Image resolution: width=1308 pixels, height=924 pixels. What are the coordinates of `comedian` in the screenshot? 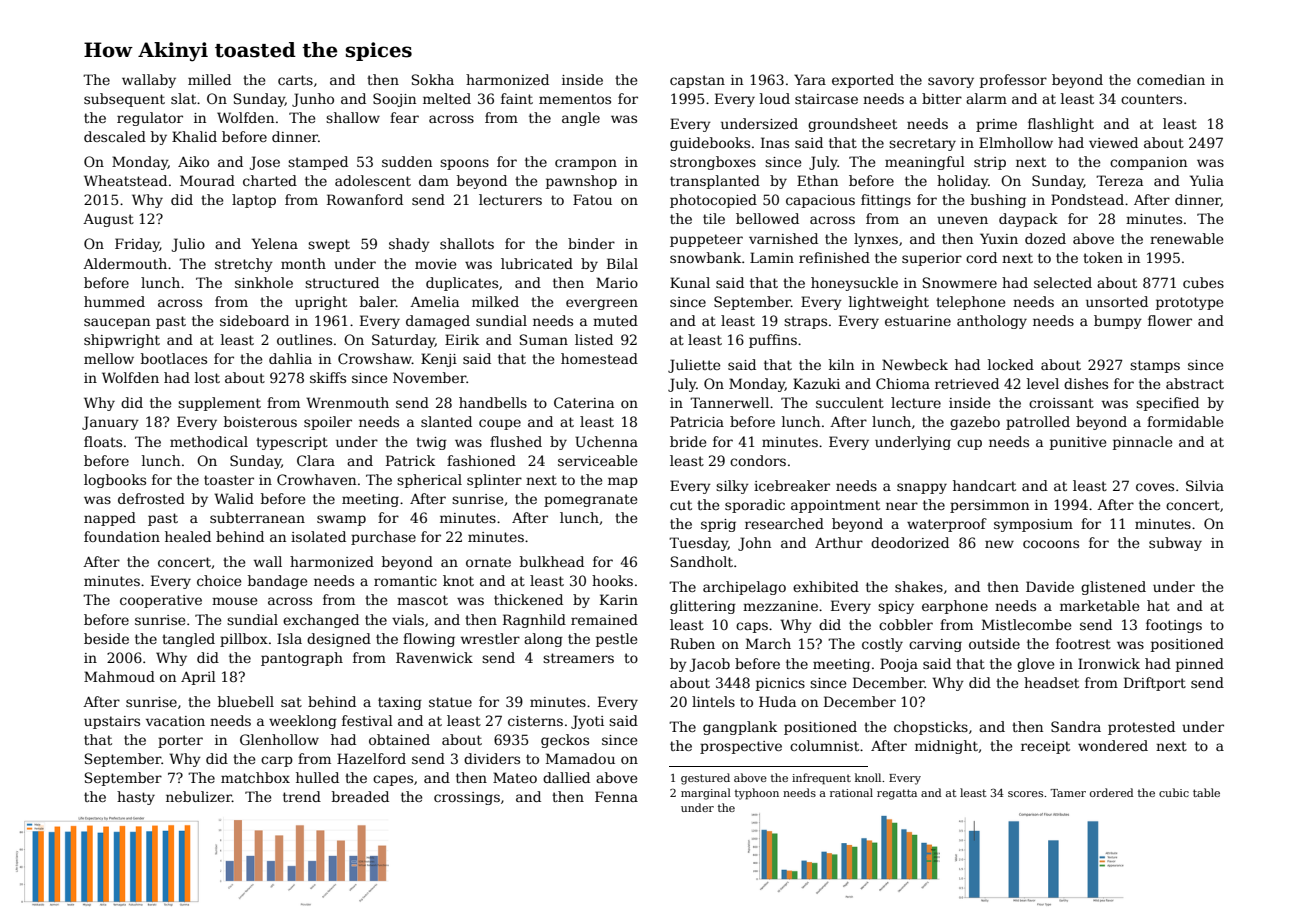 It's located at (1171, 79).
